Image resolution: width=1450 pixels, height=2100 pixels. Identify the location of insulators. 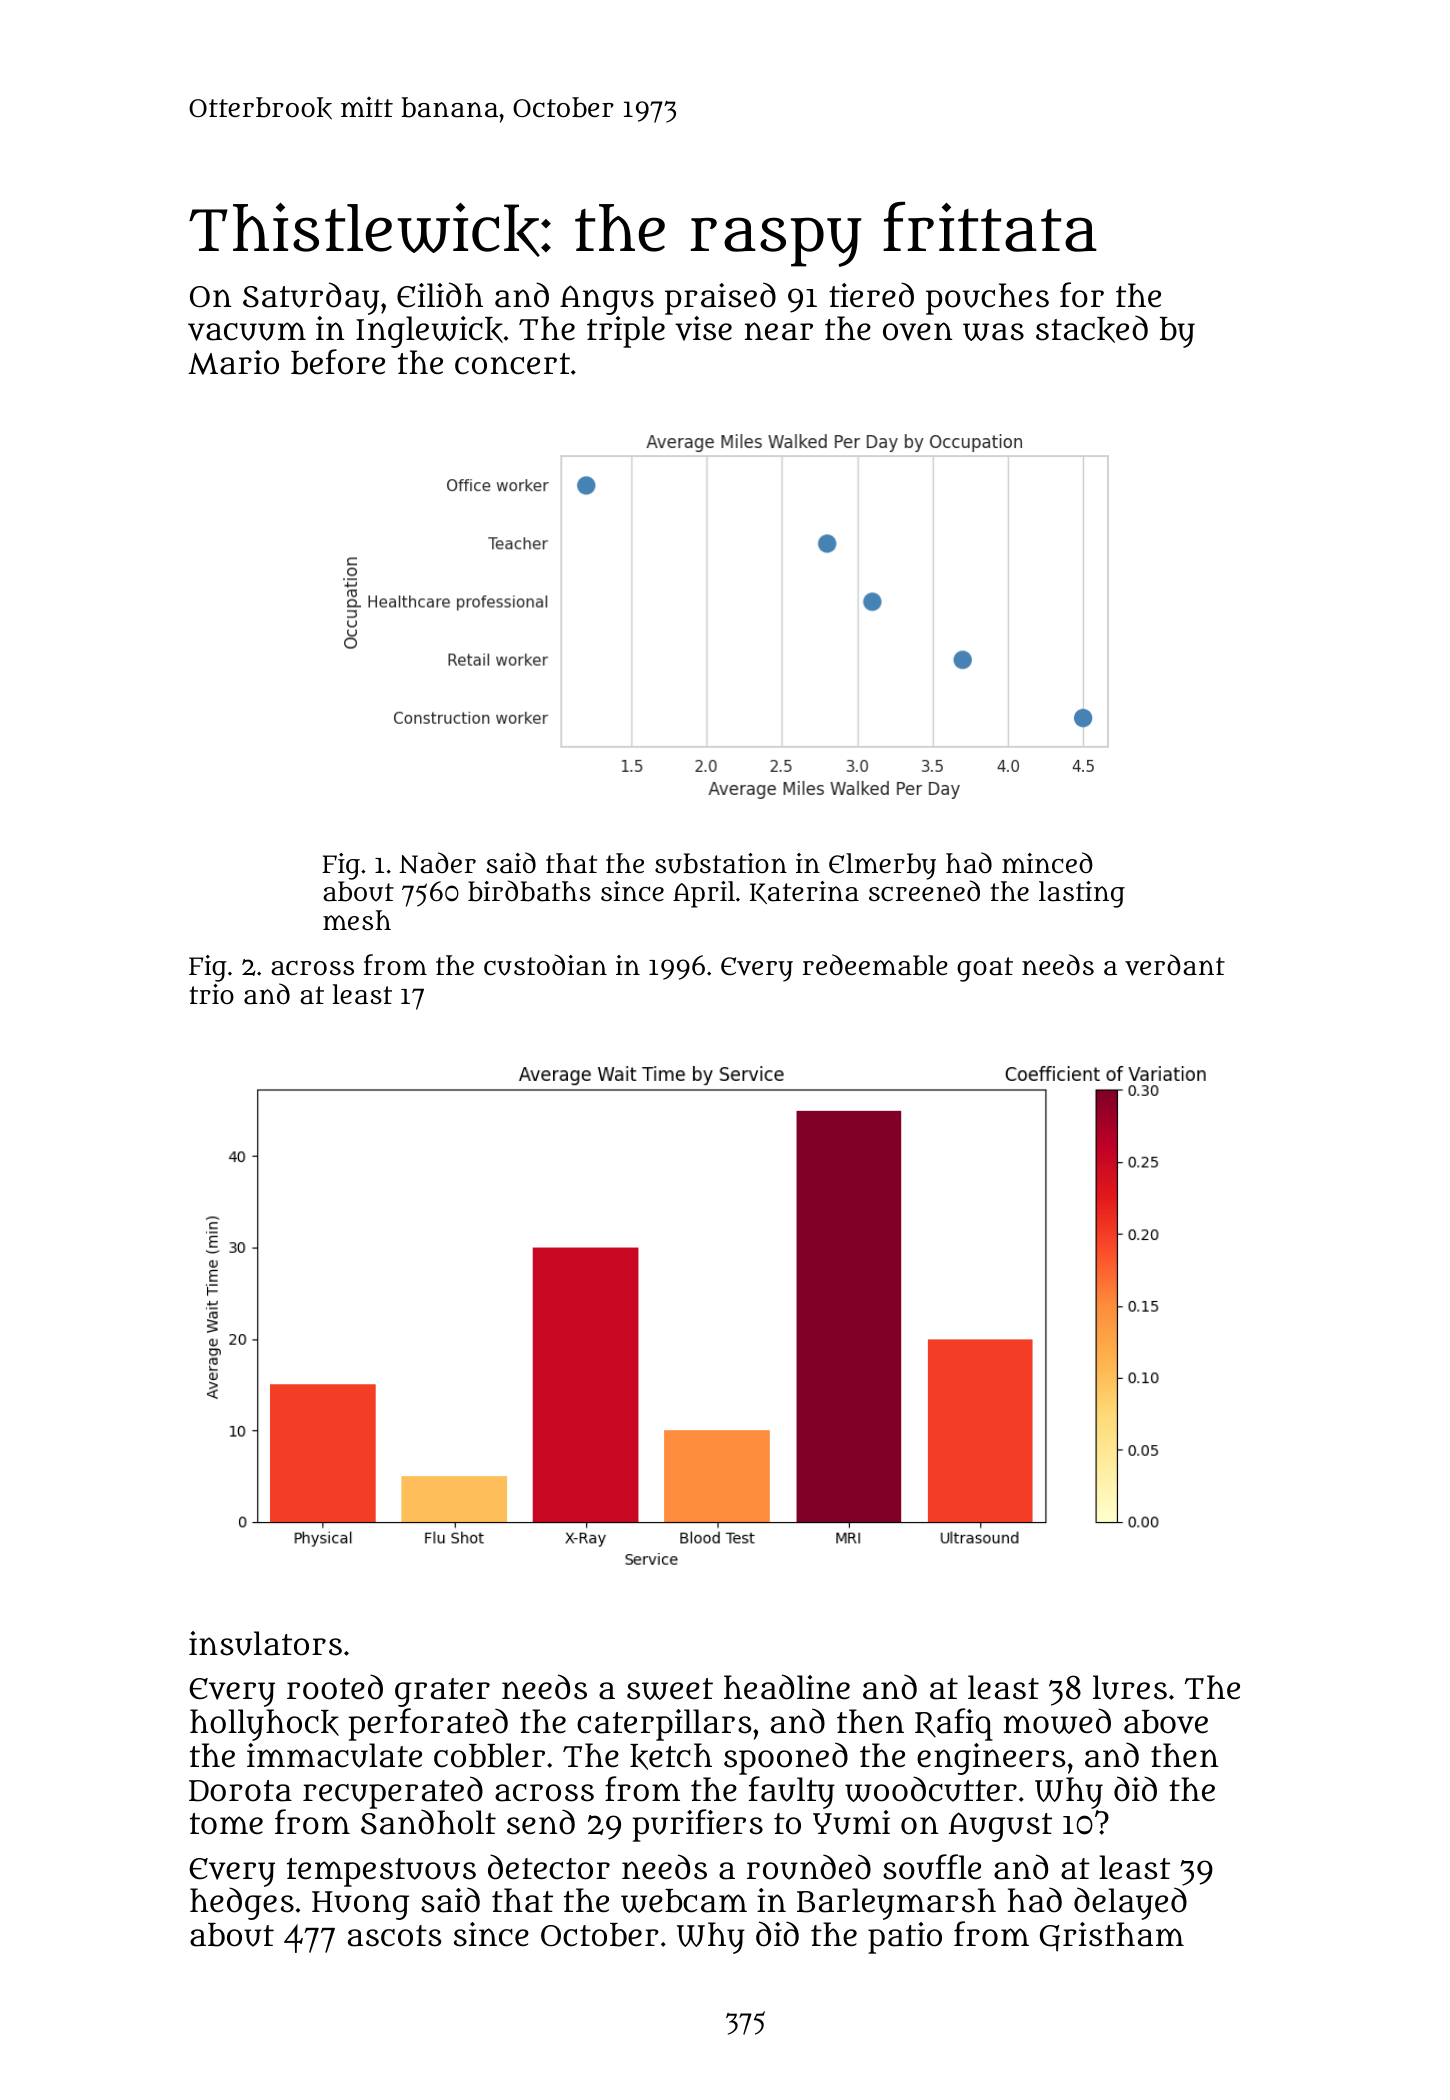
(265, 1643).
